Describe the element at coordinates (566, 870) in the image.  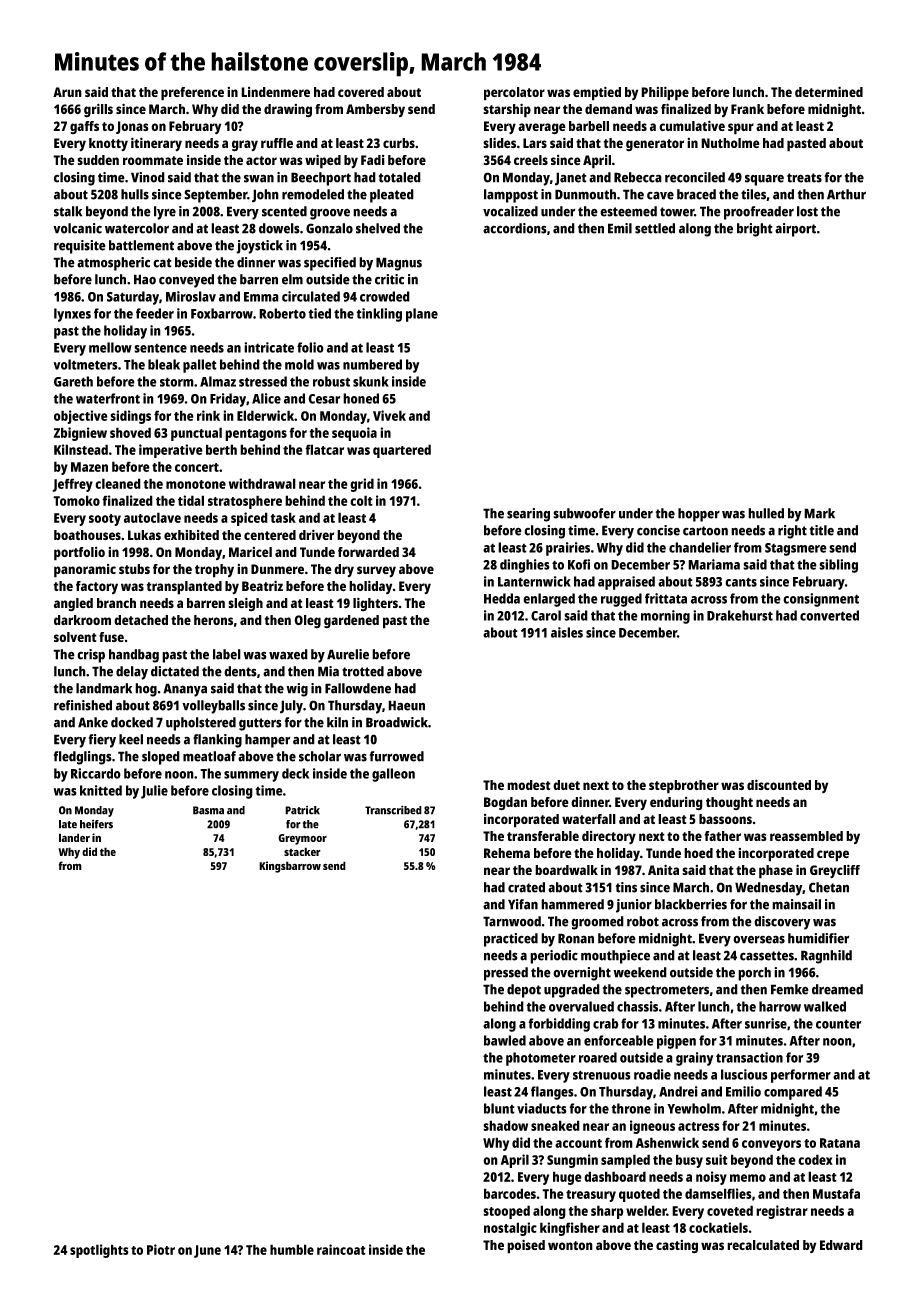
I see `boardwalk` at that location.
